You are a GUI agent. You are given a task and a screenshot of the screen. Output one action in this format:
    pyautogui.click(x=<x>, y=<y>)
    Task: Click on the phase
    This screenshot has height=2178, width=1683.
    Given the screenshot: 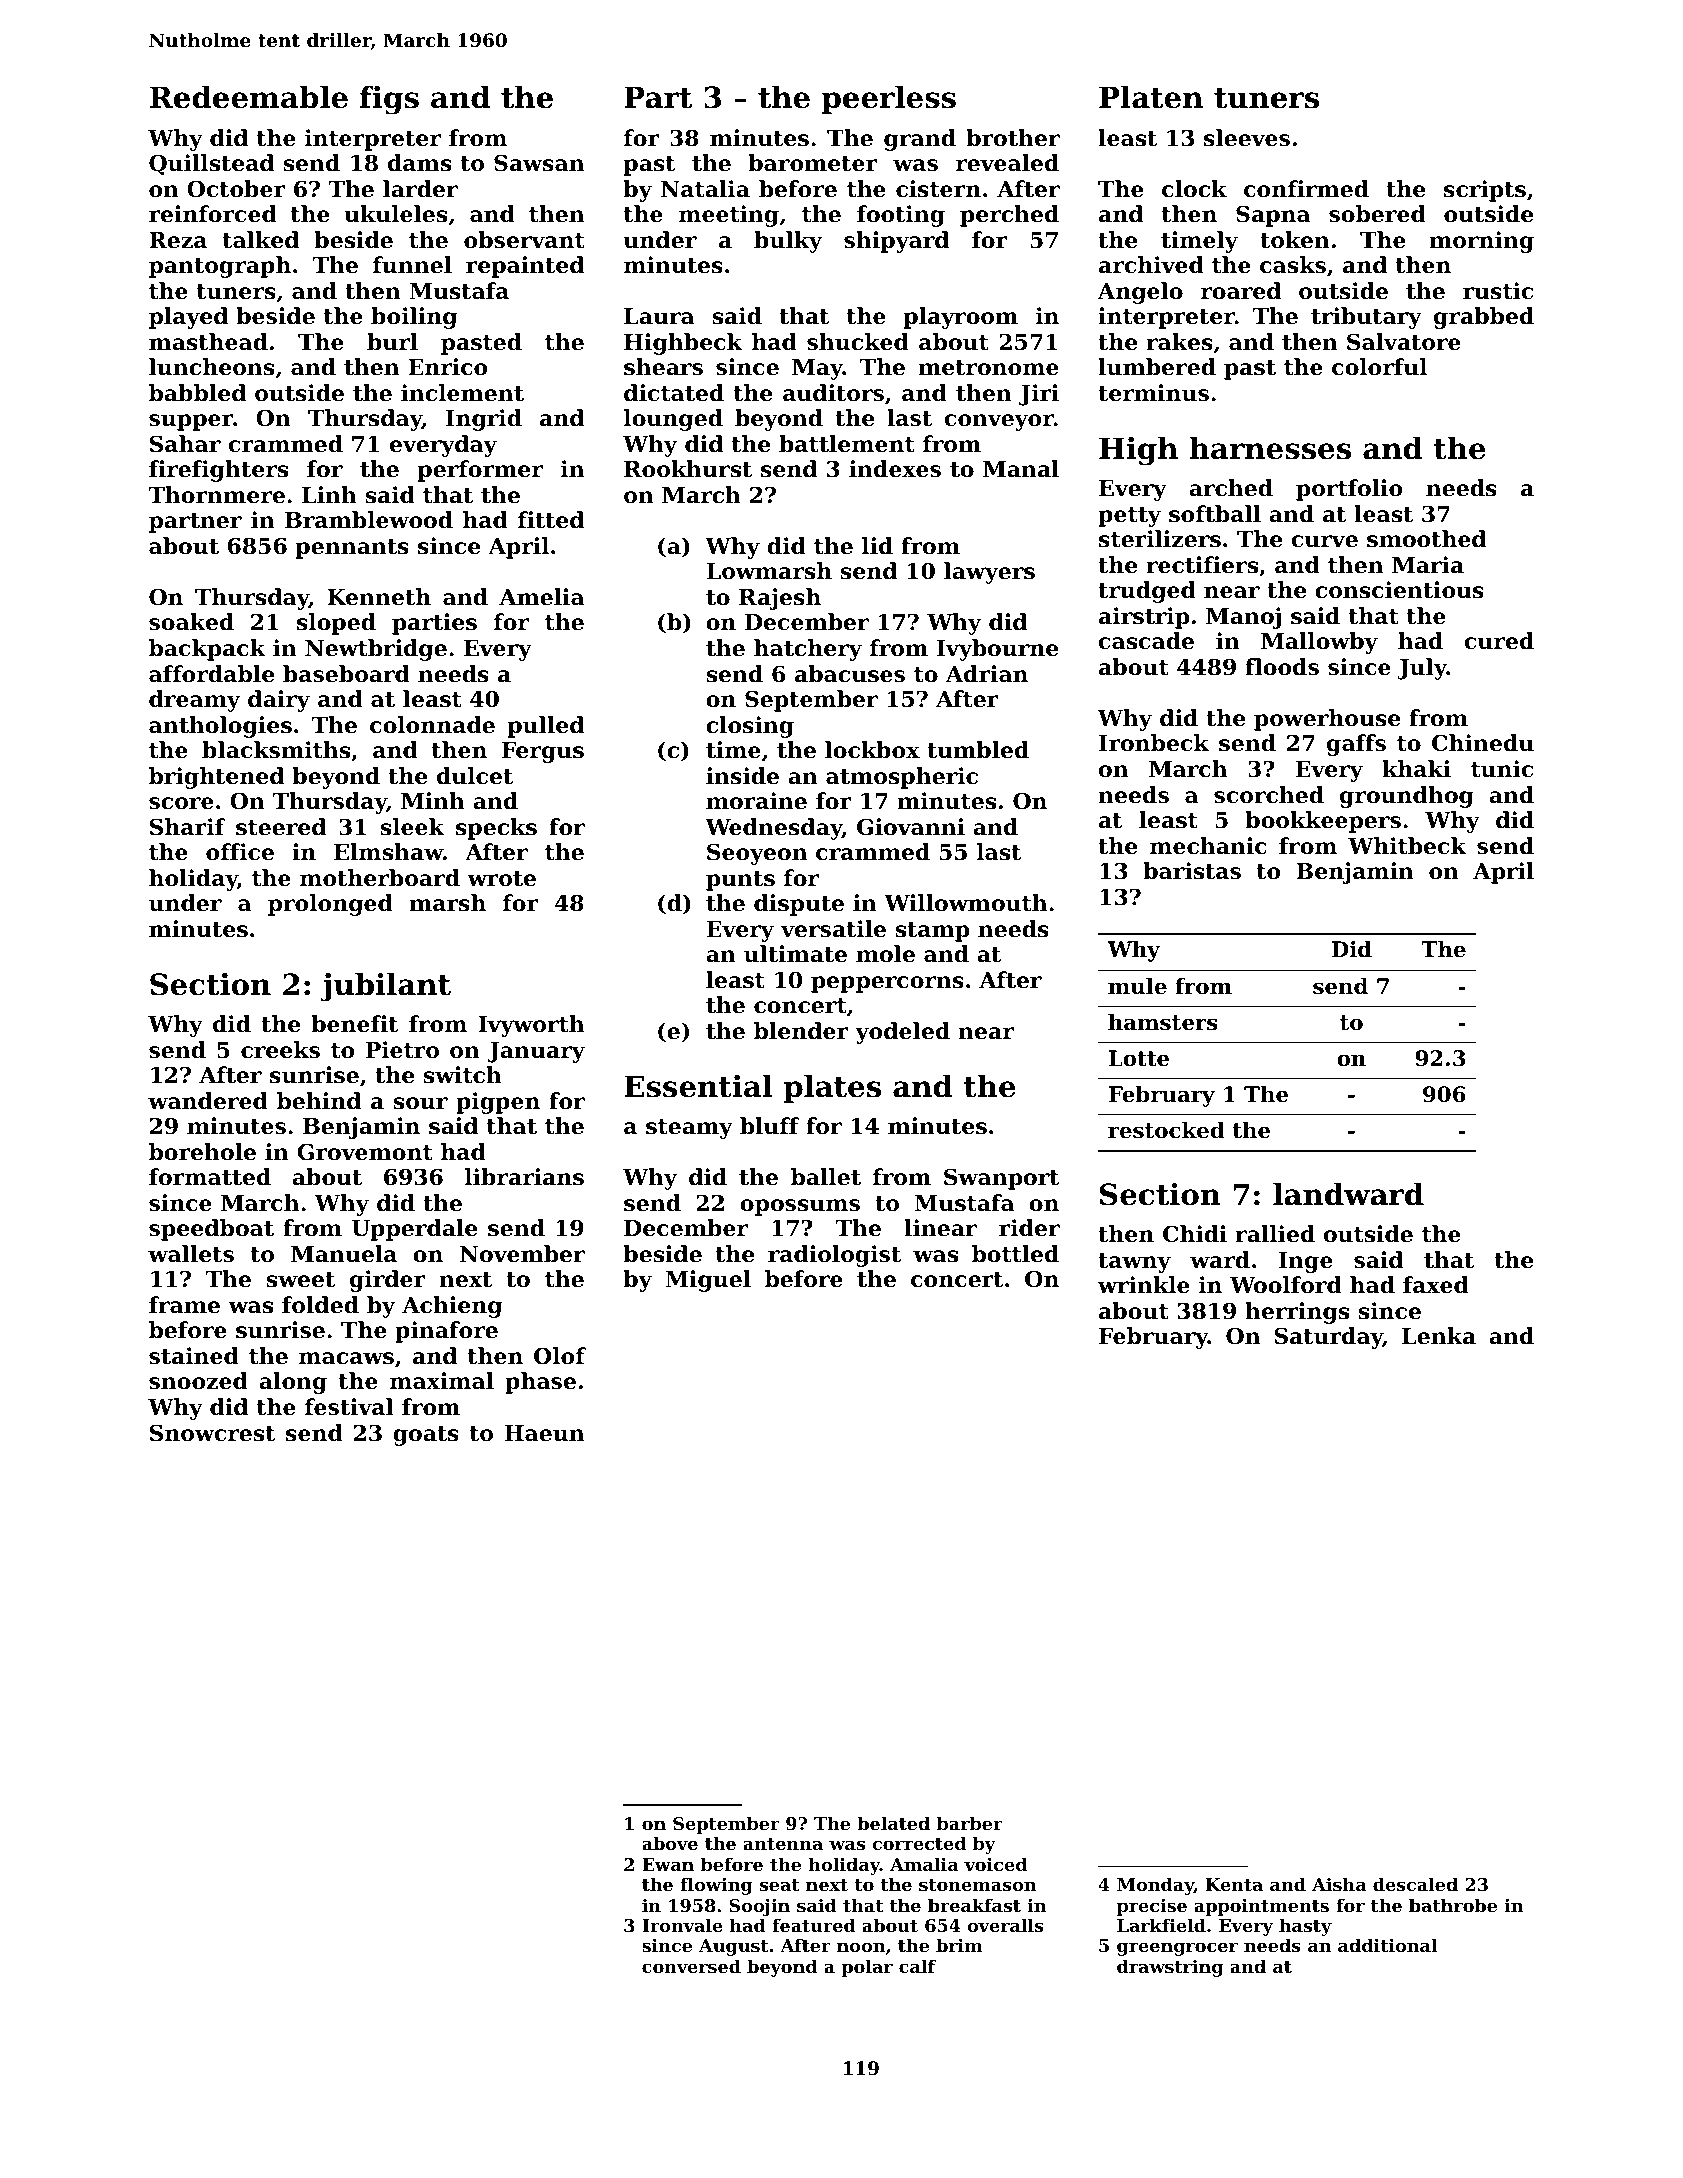 What is the action you would take?
    pyautogui.click(x=540, y=1383)
